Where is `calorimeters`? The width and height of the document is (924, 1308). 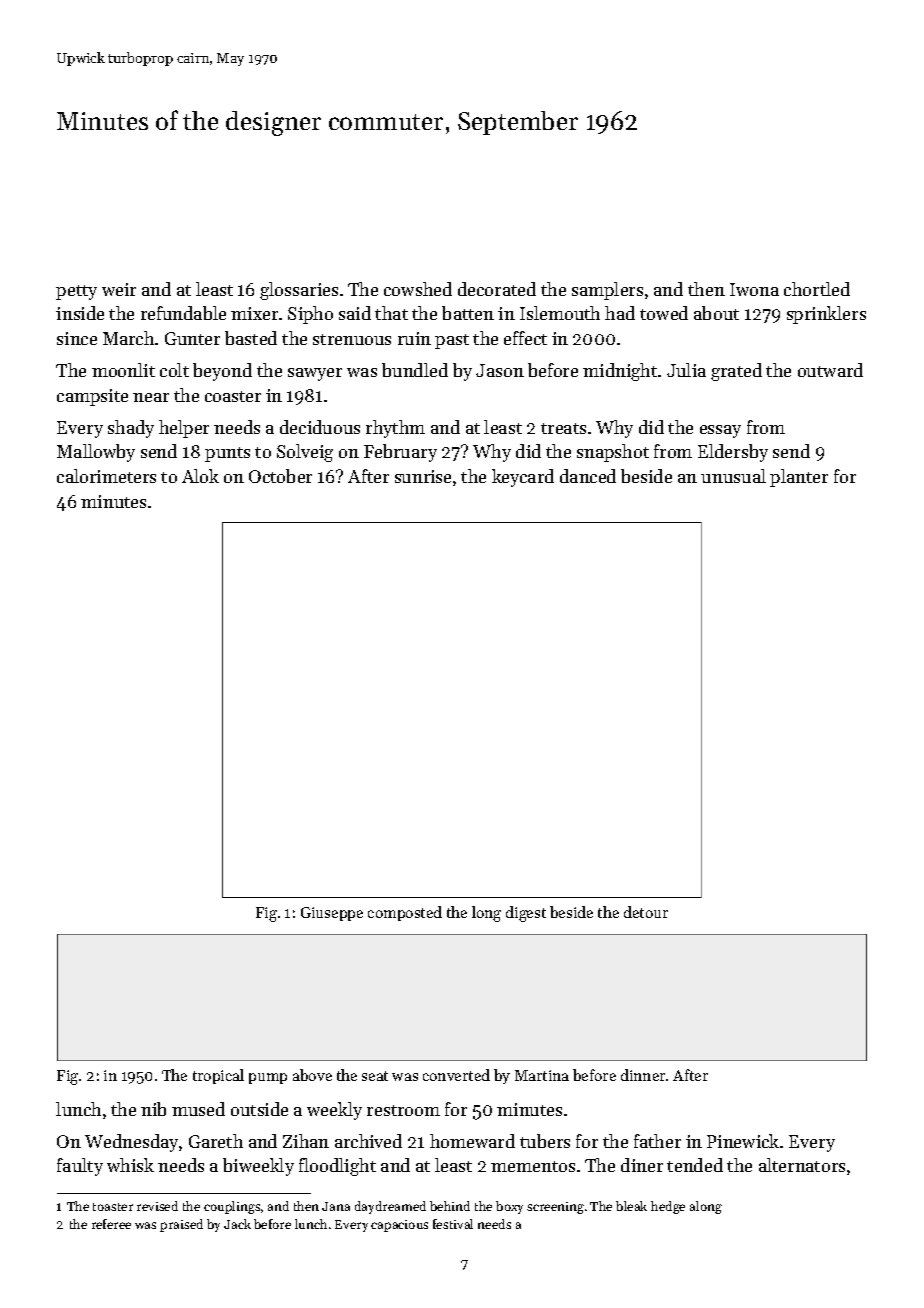 calorimeters is located at coordinates (106, 476).
